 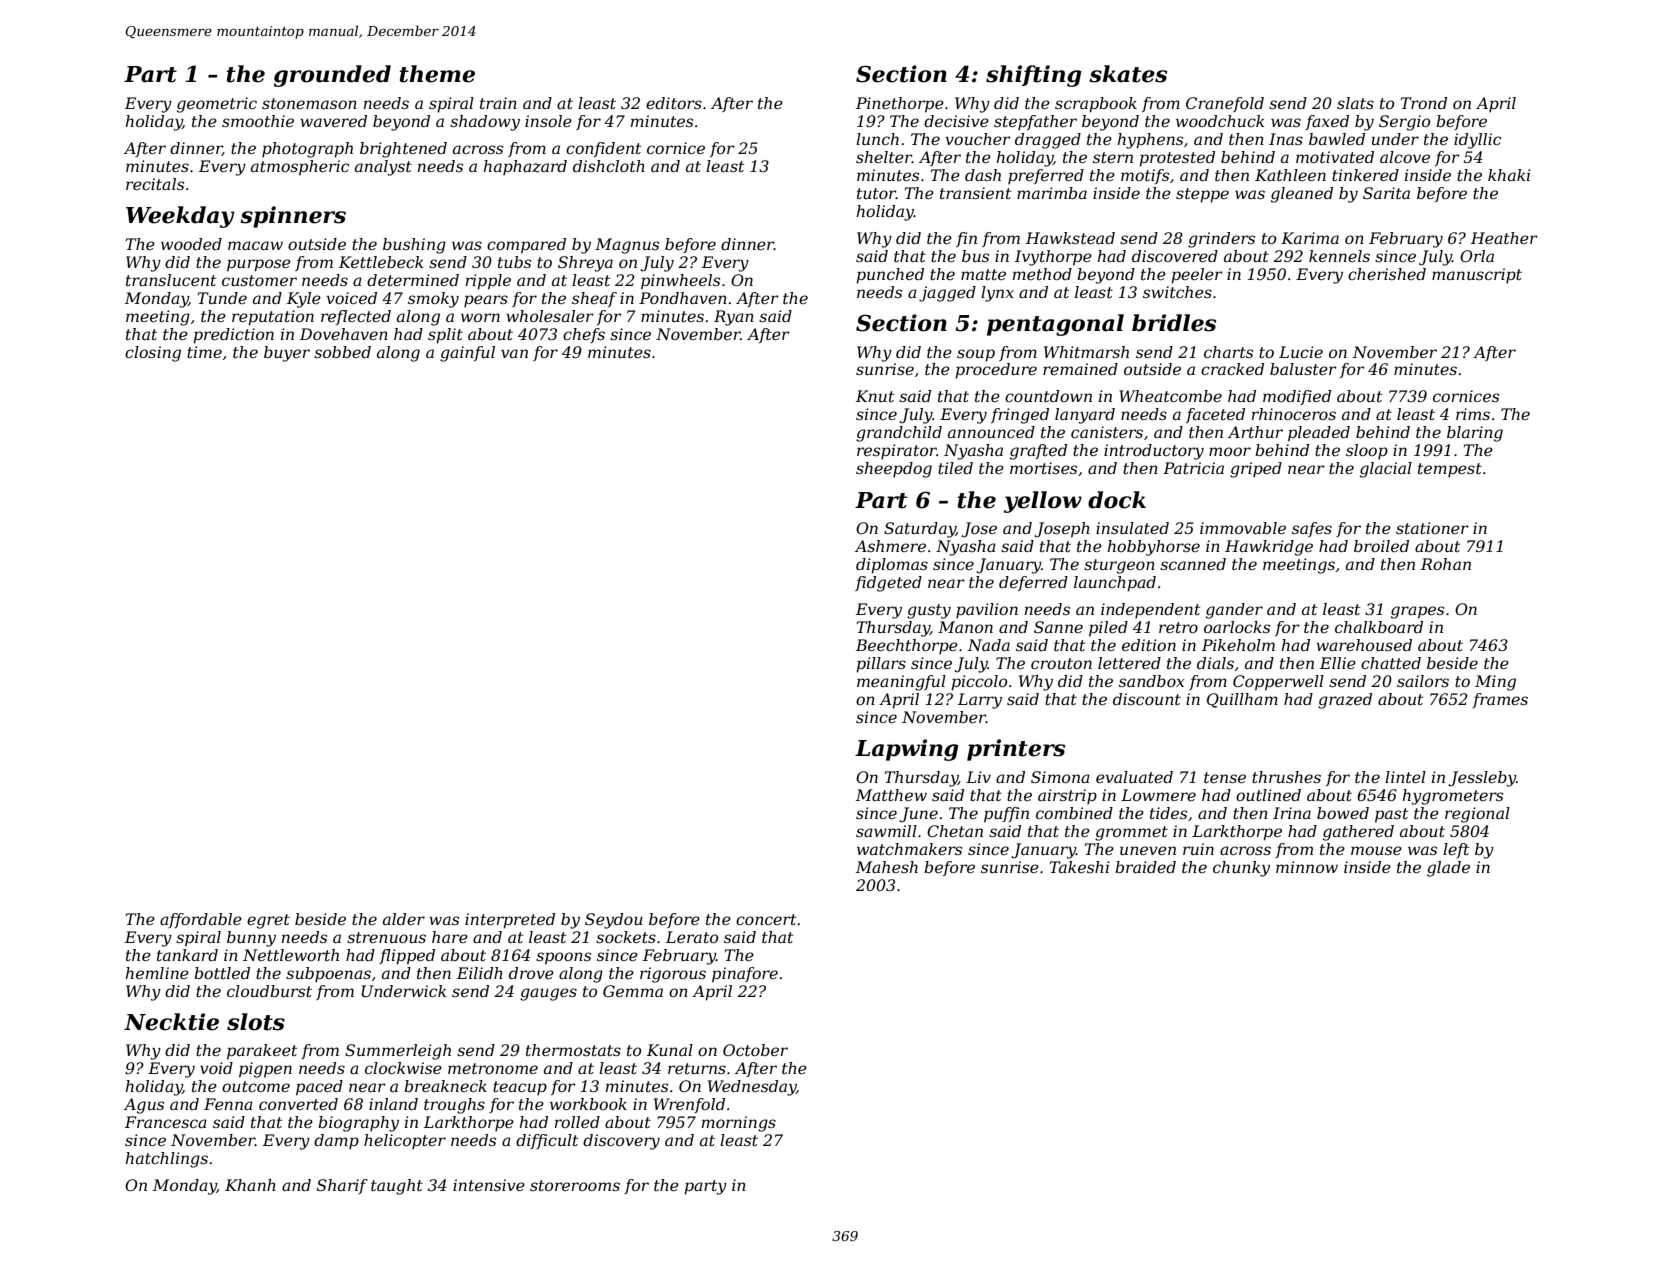 I want to click on Heather, so click(x=1504, y=238).
